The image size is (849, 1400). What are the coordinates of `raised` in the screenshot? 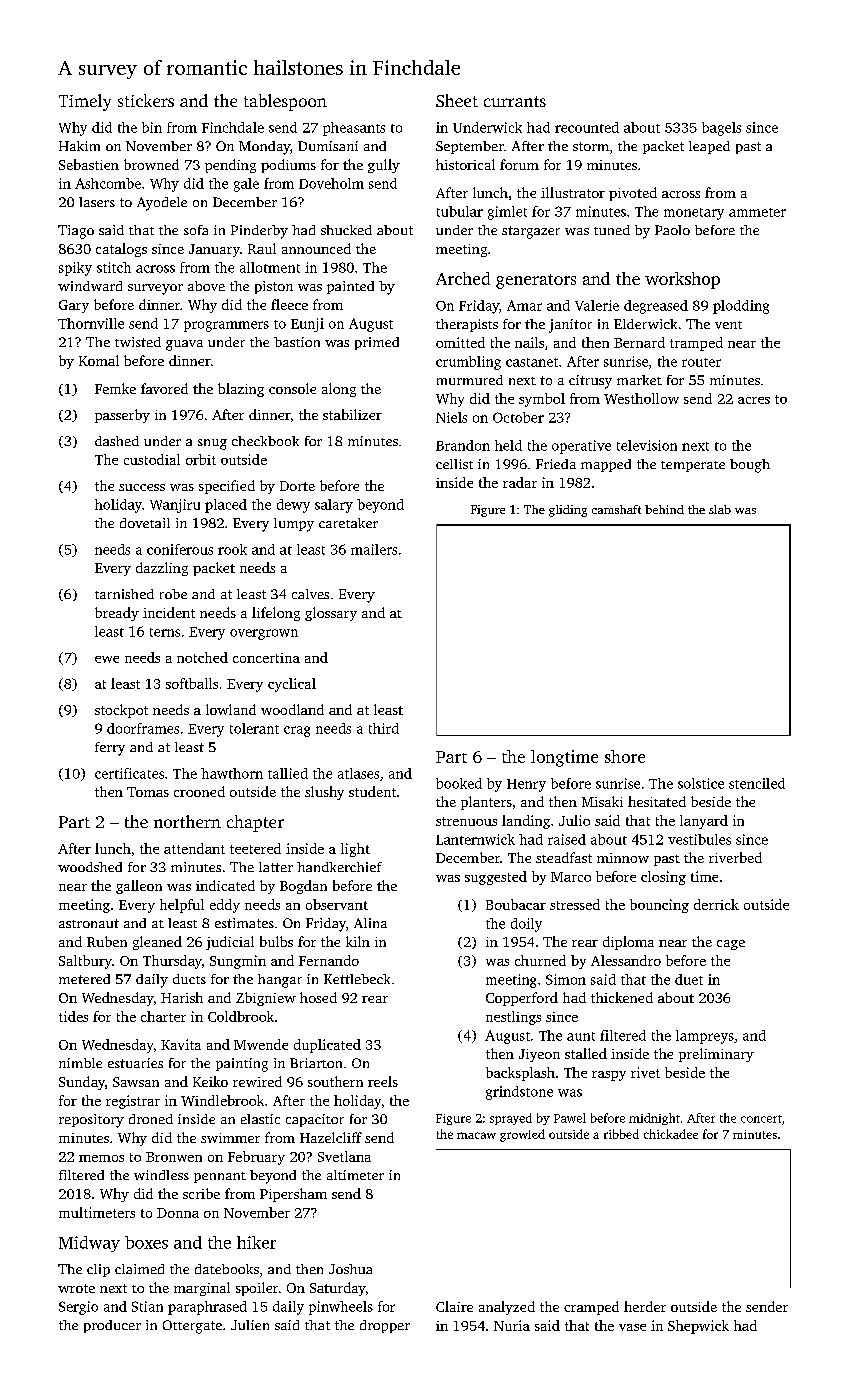 It's located at (567, 839).
